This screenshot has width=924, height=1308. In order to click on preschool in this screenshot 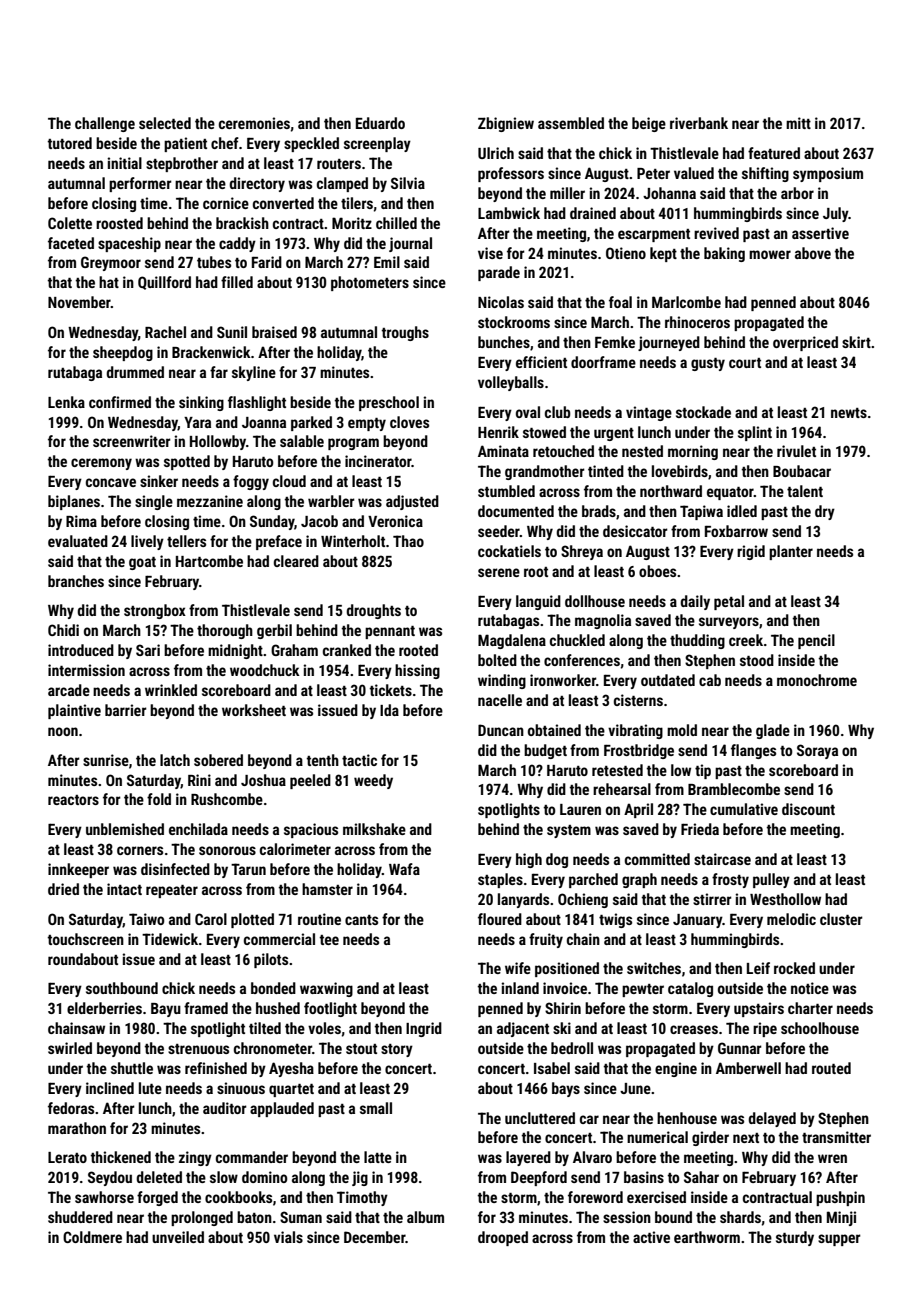, I will do `click(389, 403)`.
